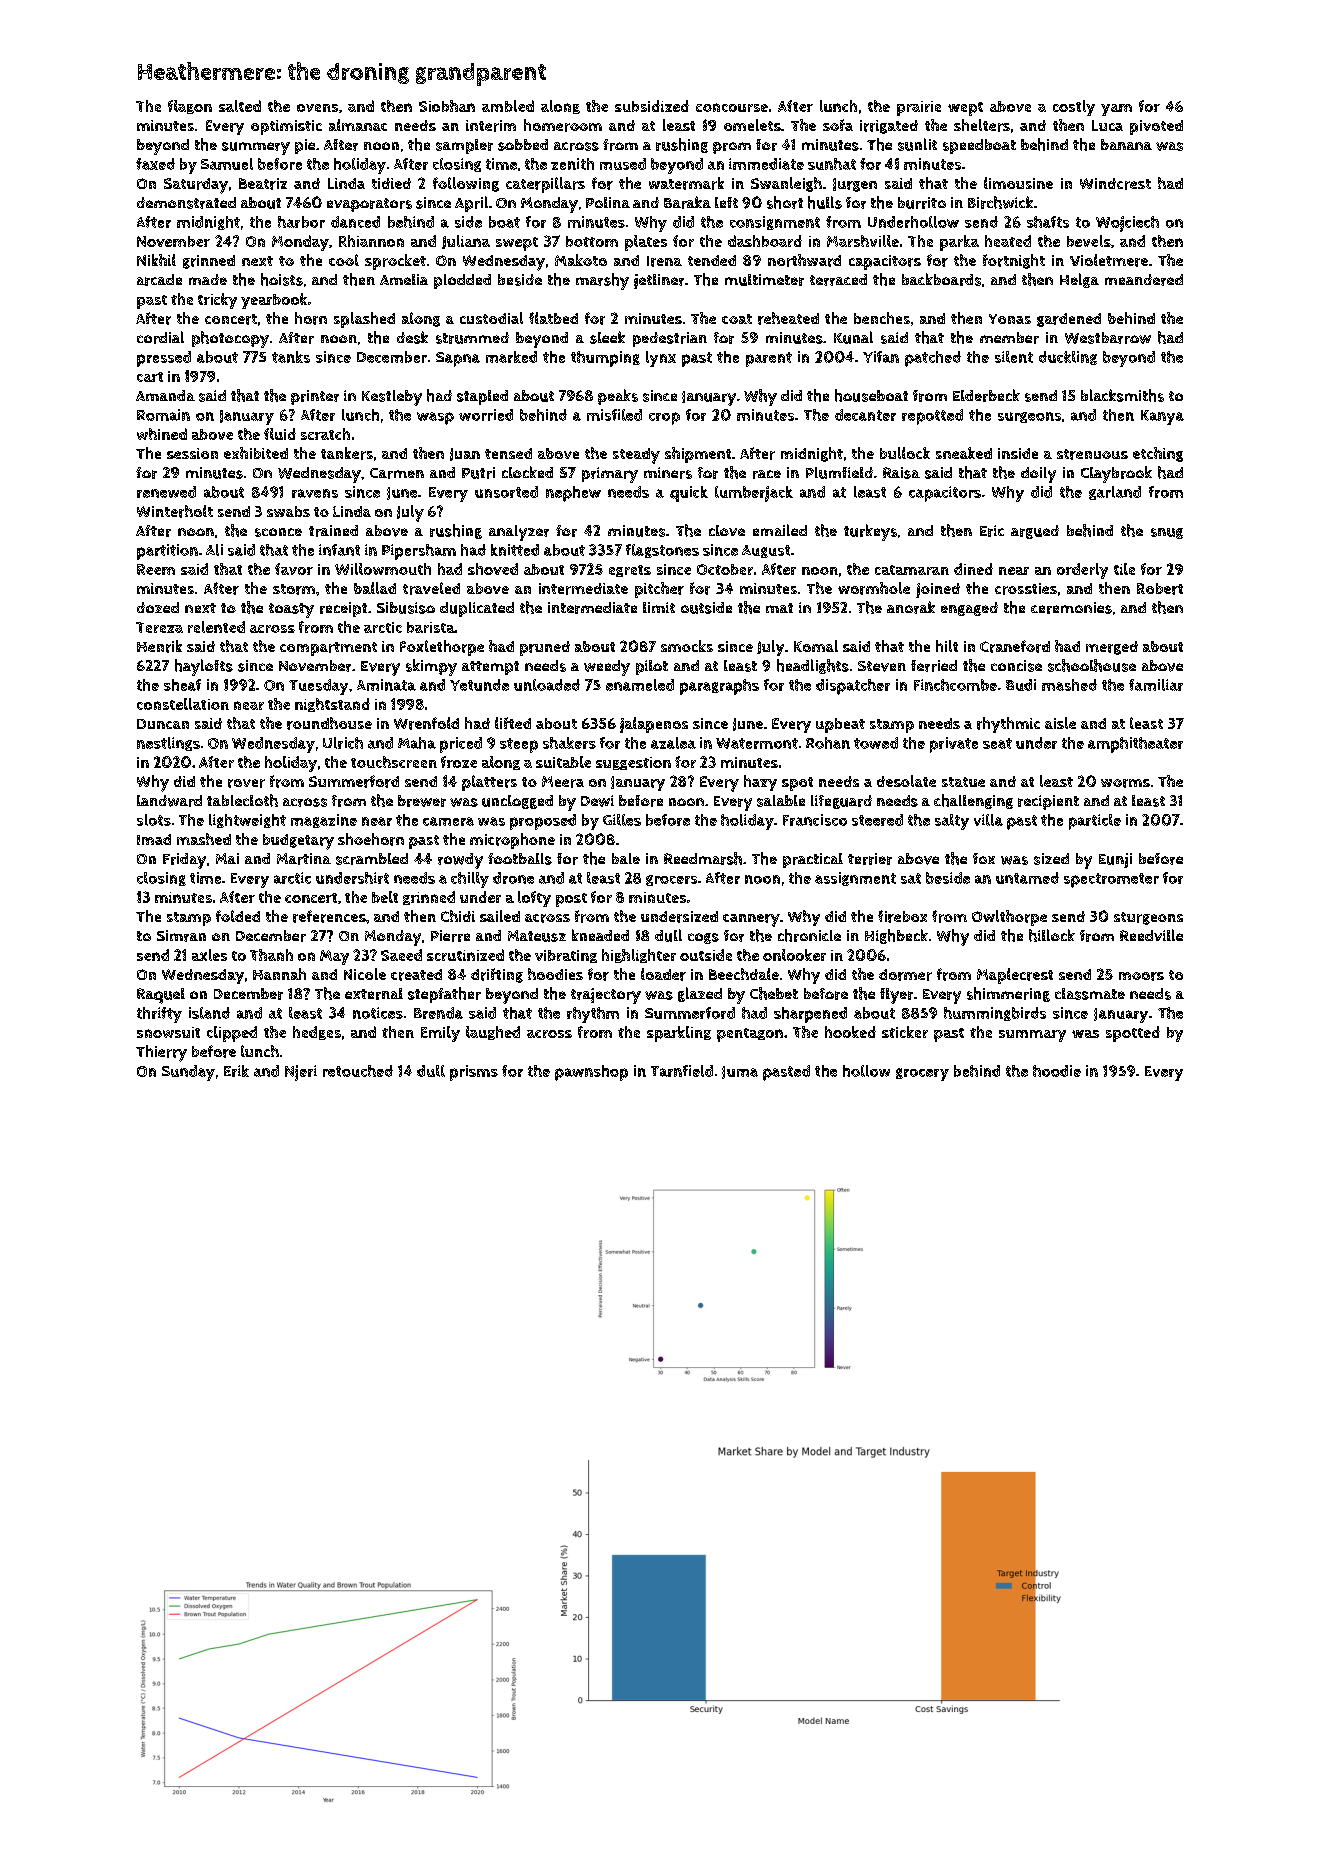 This image has width=1320, height=1867. I want to click on prisms, so click(474, 1073).
